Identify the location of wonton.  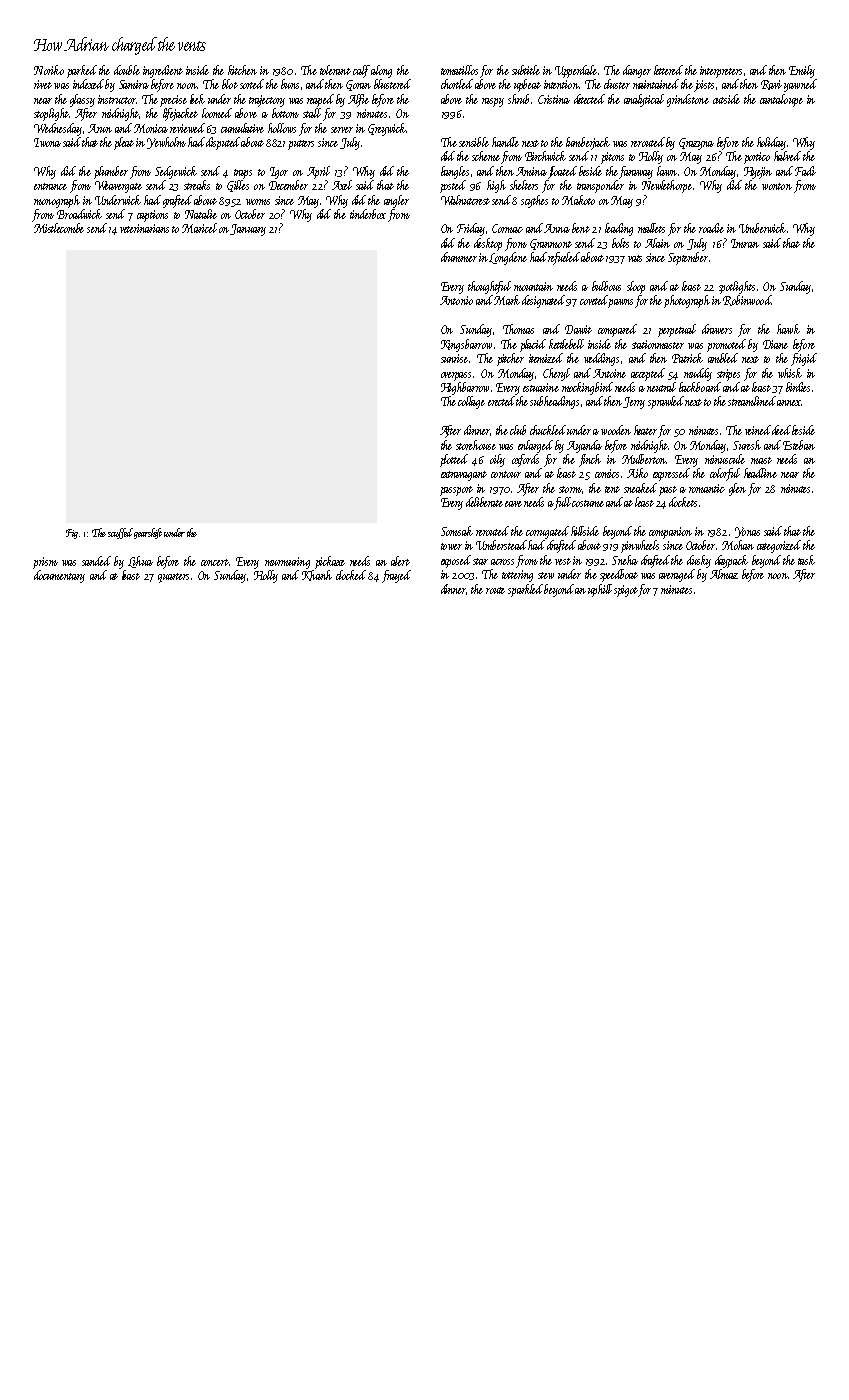
(777, 186).
